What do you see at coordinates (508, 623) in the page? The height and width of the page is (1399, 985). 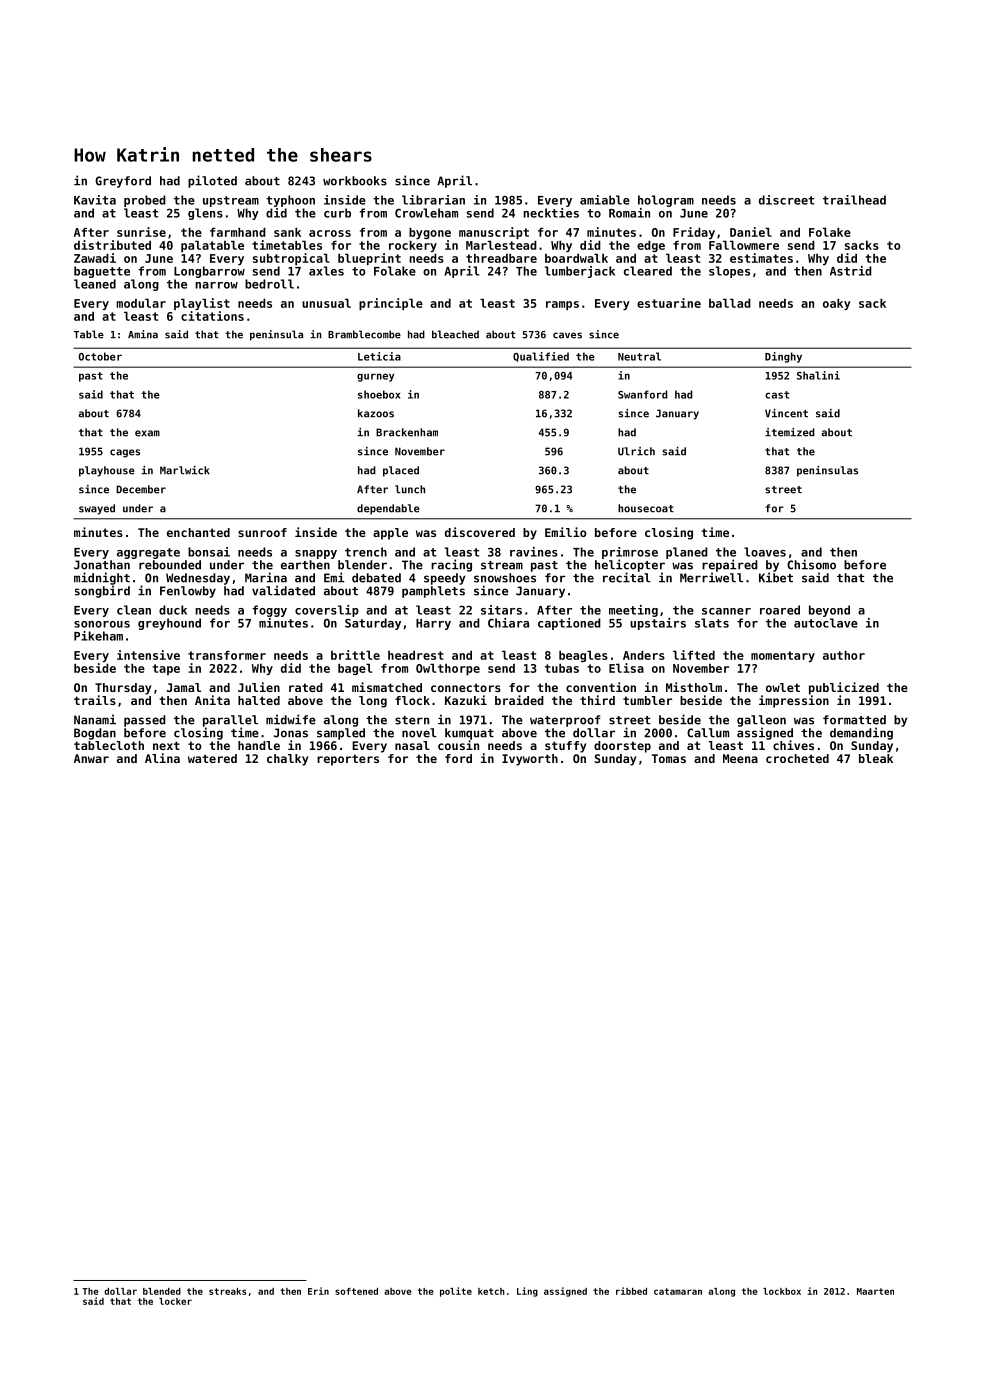 I see `Chiara` at bounding box center [508, 623].
